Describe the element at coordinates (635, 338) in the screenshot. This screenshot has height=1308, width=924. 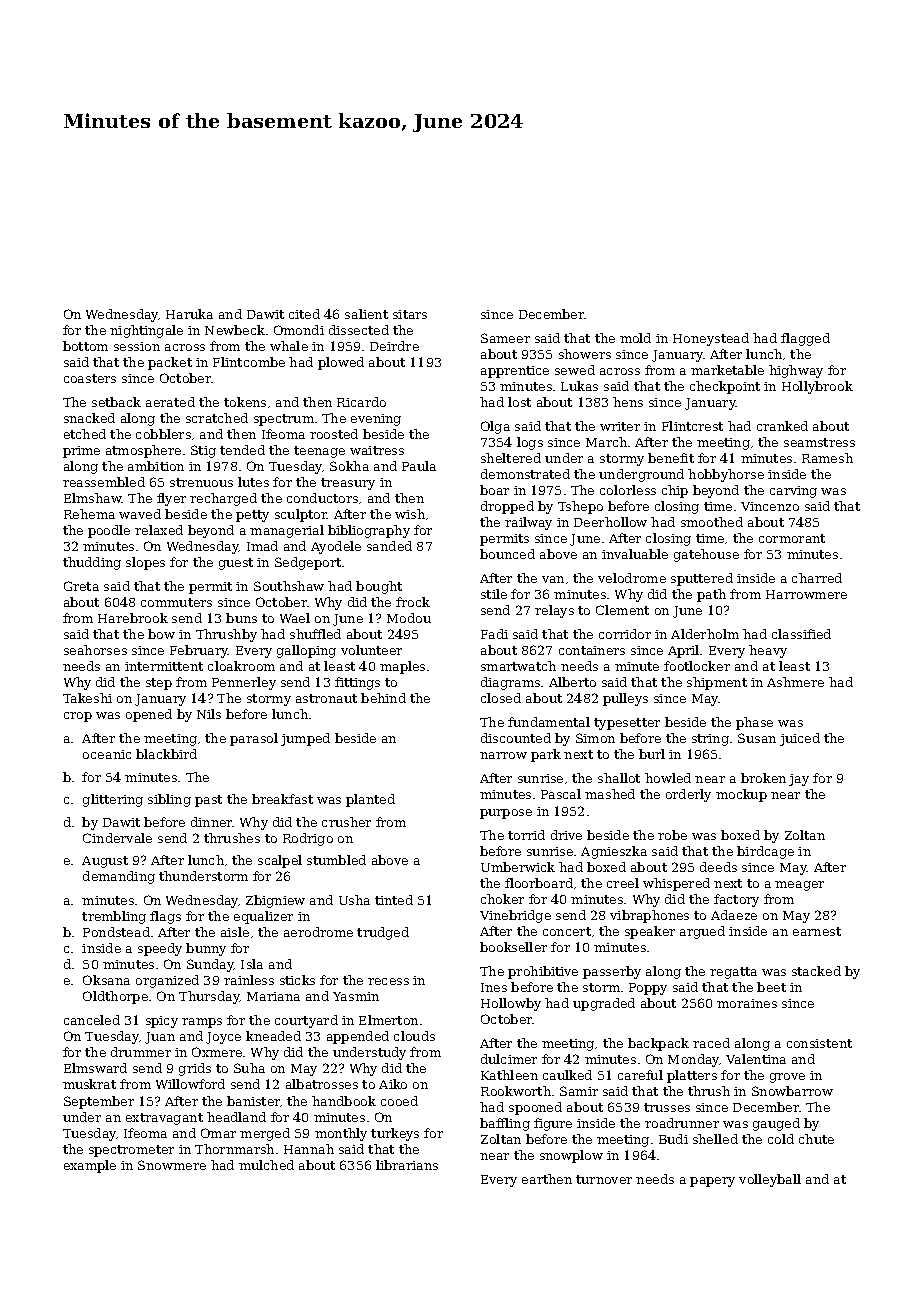
I see `mold` at that location.
